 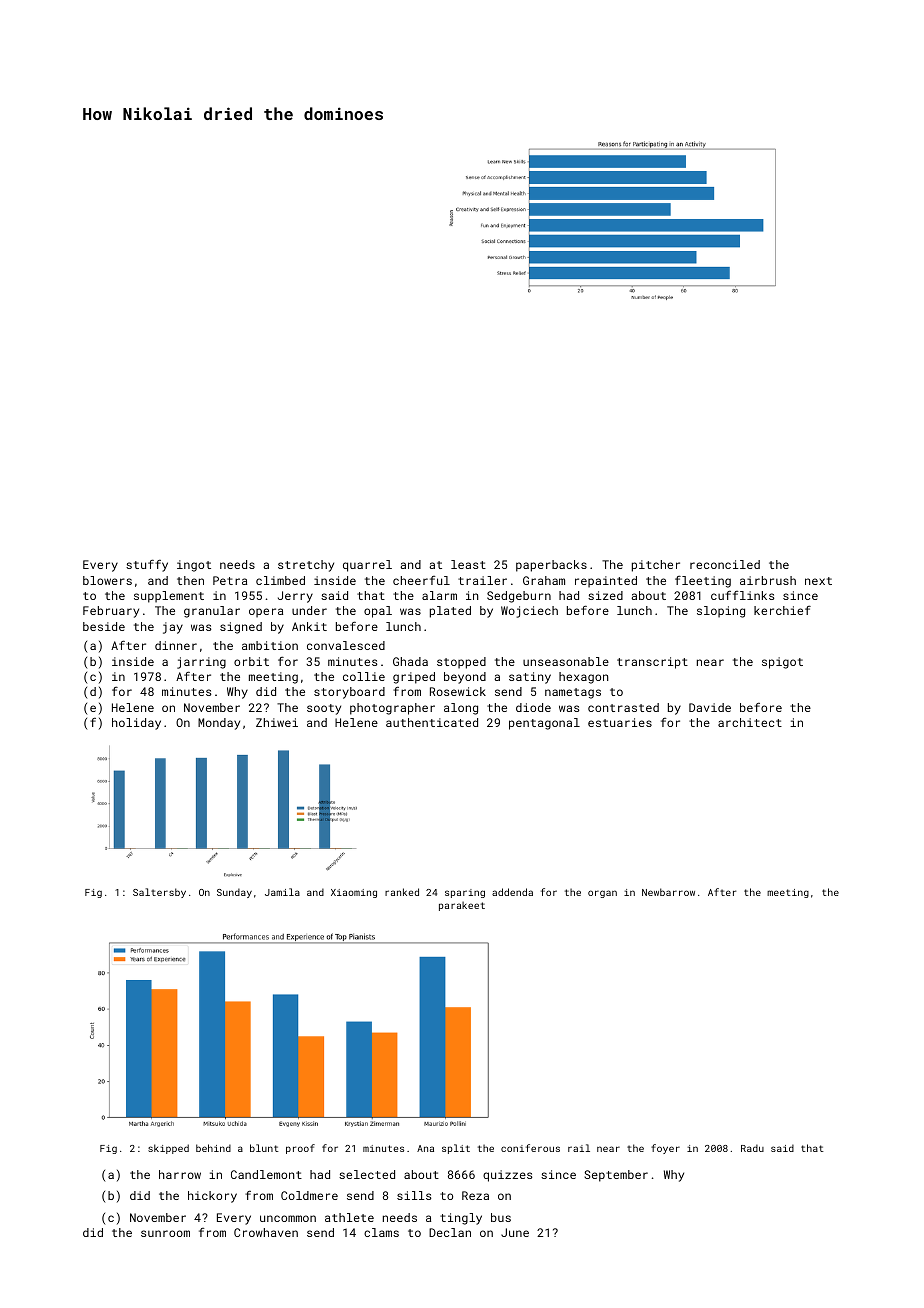 I want to click on addenda, so click(x=512, y=892).
